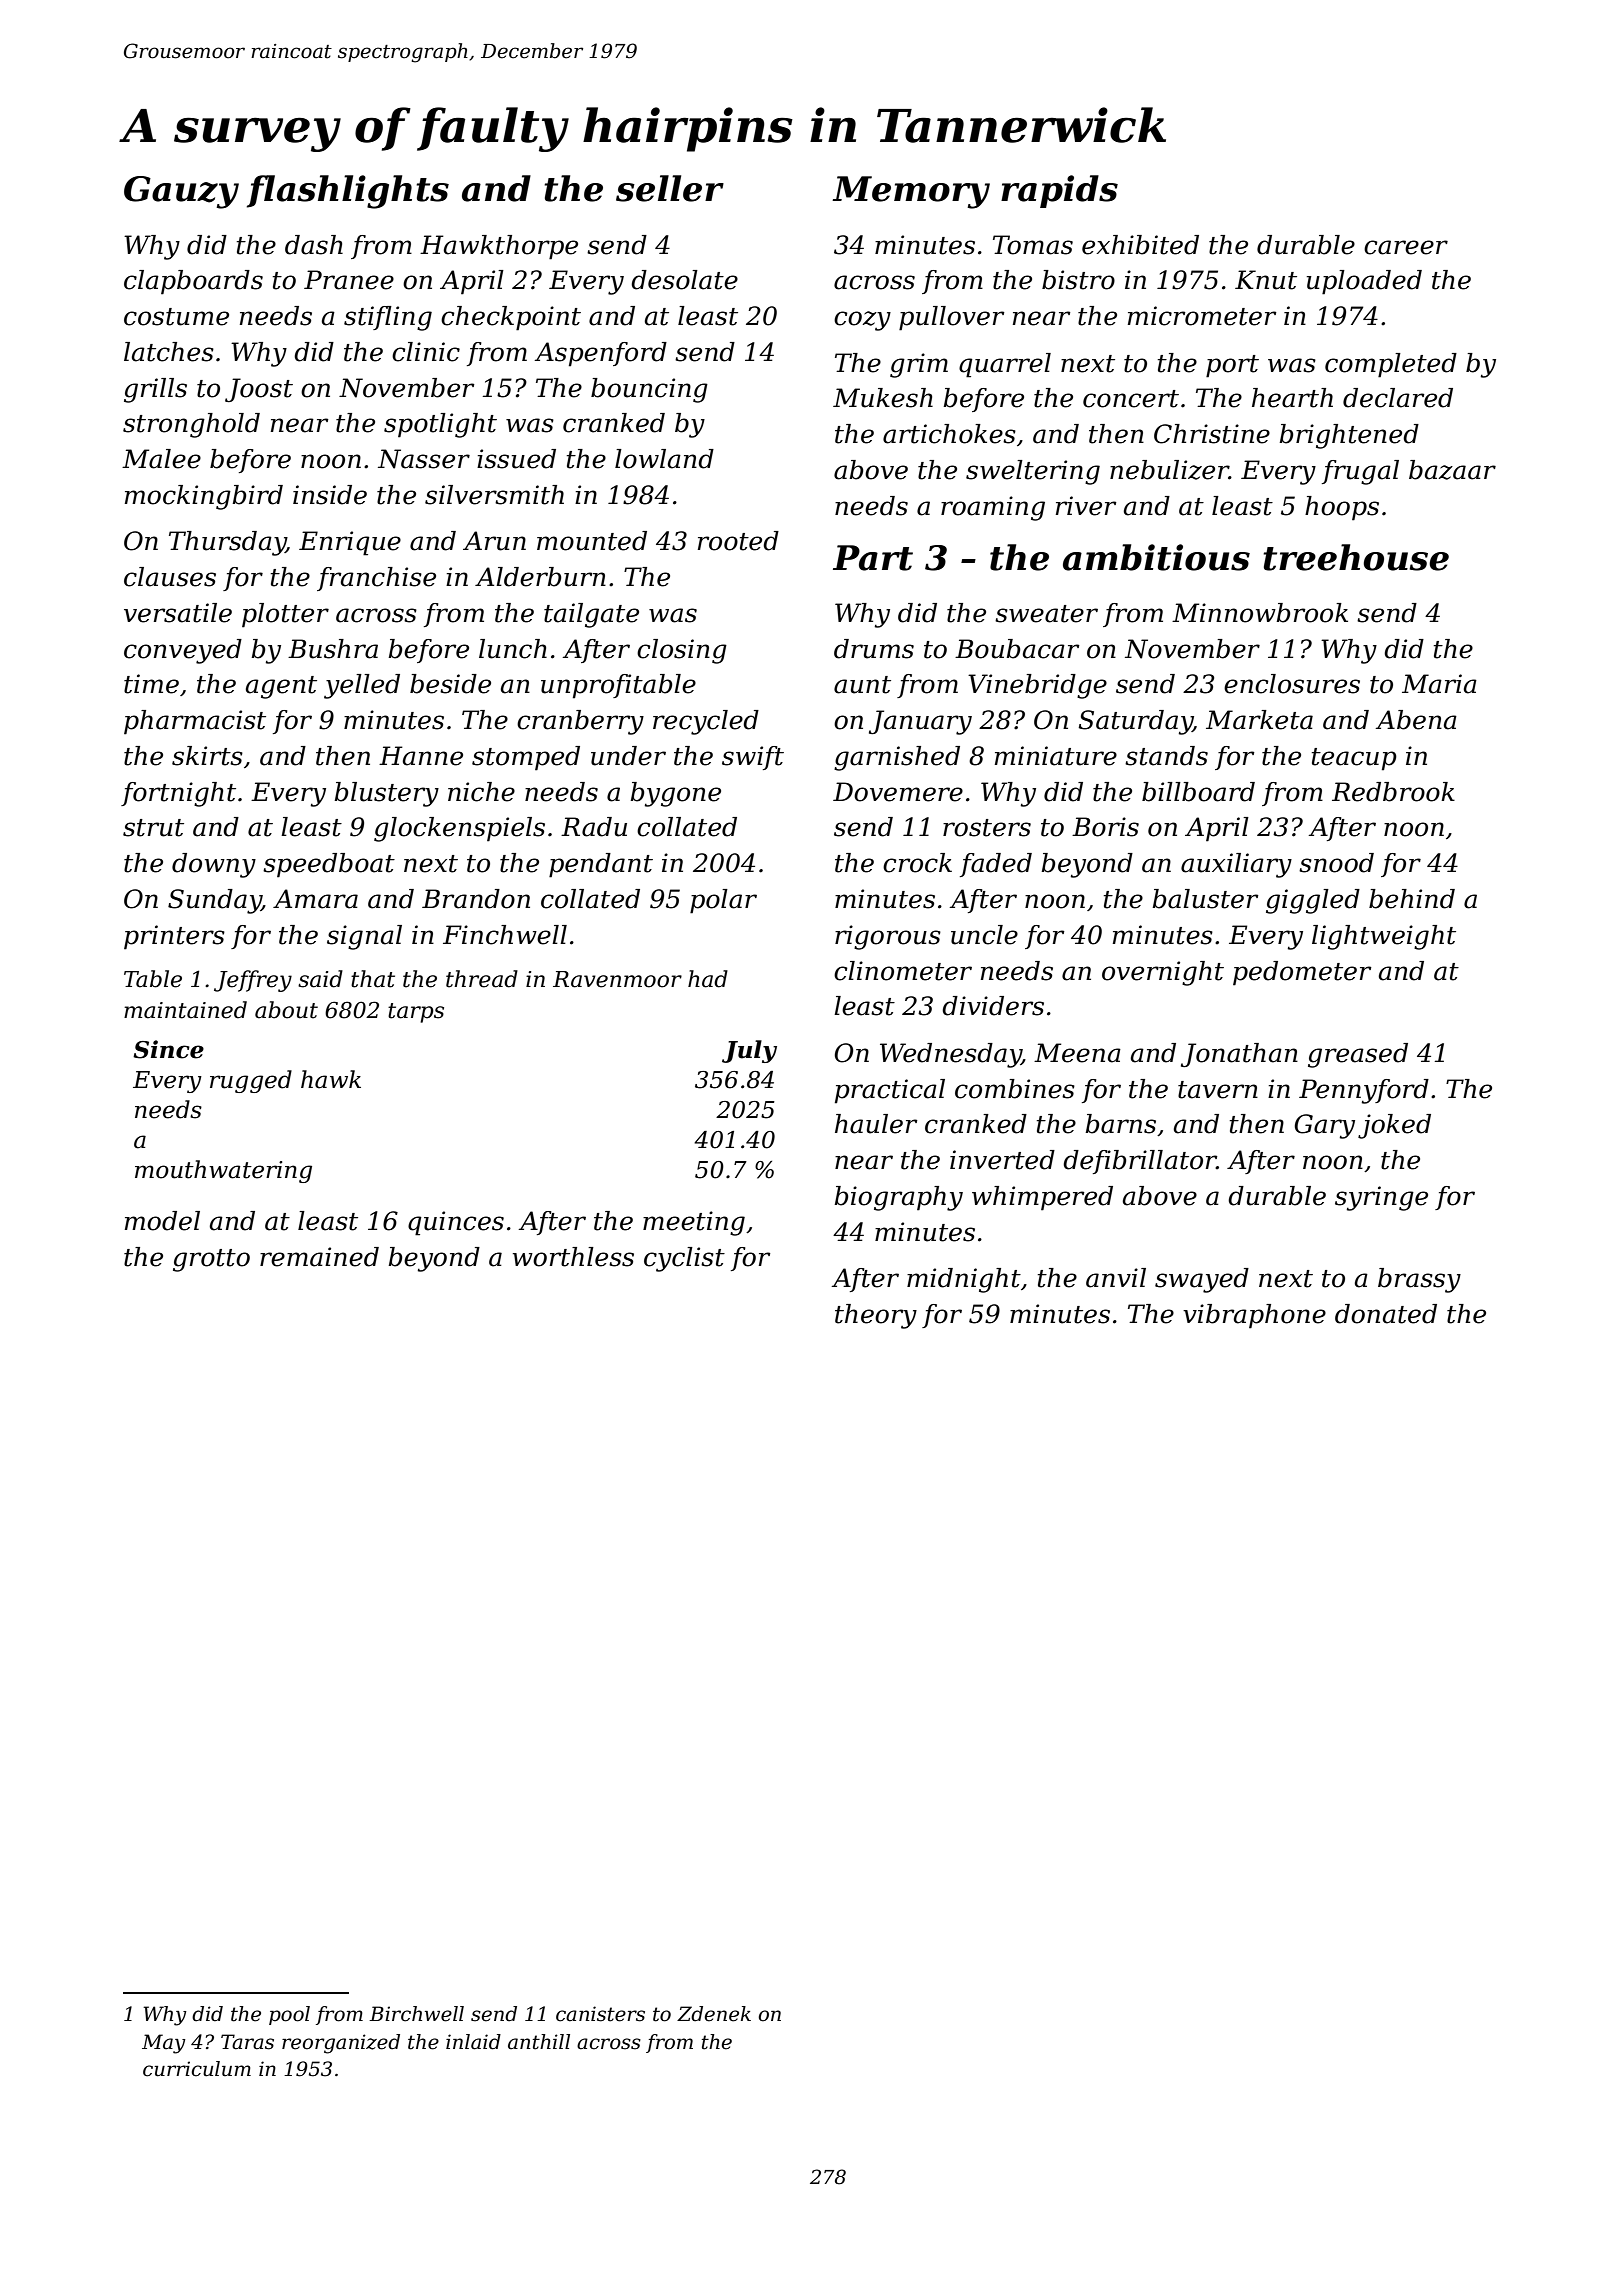 This screenshot has width=1620, height=2292. What do you see at coordinates (1254, 1316) in the screenshot?
I see `vibraphone` at bounding box center [1254, 1316].
